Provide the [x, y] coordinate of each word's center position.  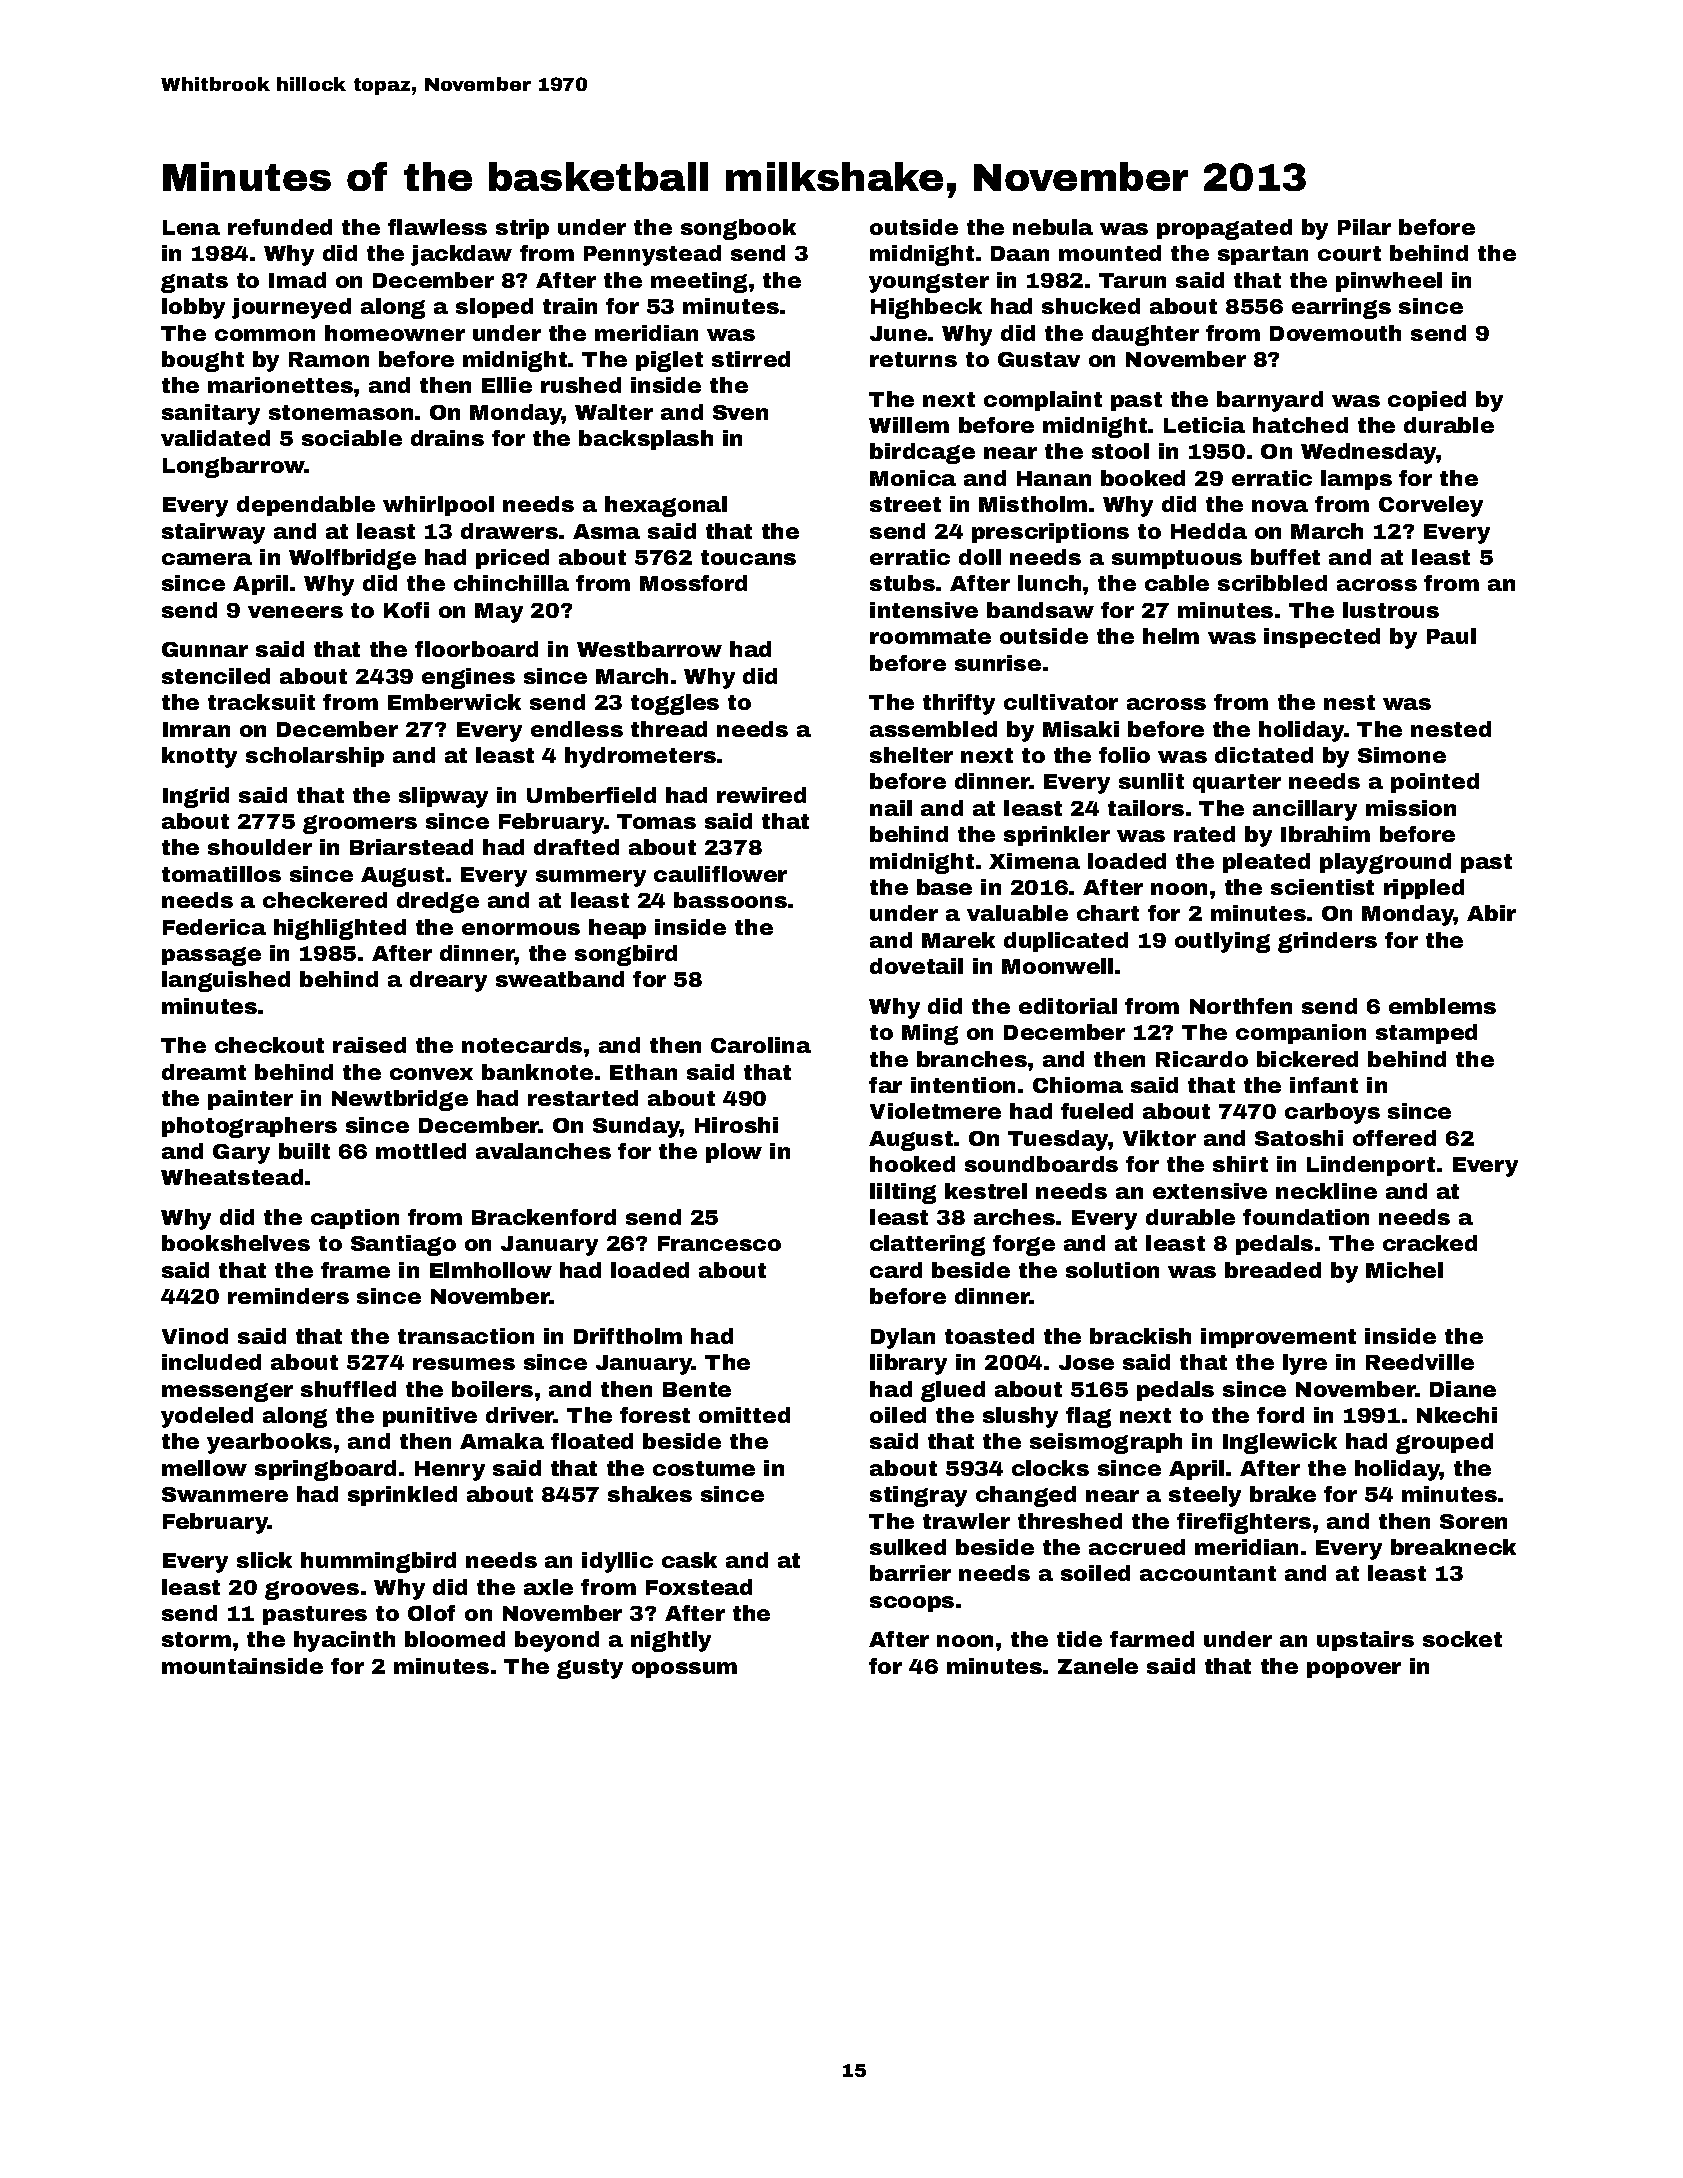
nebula [1053, 227]
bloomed [455, 1639]
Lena [191, 227]
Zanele [1098, 1666]
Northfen [1241, 1006]
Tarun [1132, 280]
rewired [761, 795]
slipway [443, 797]
